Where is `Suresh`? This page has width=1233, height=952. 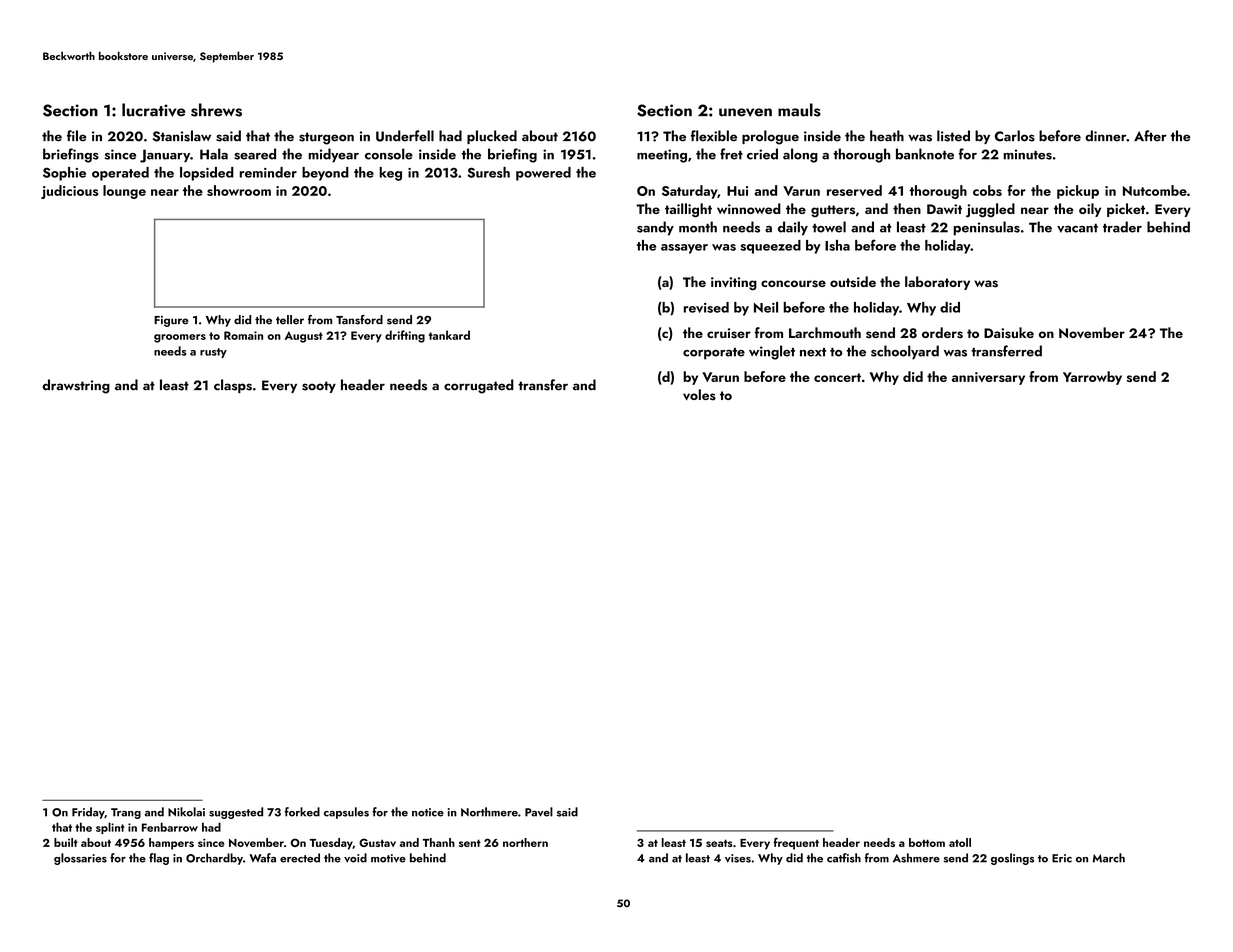 Suresh is located at coordinates (488, 172).
